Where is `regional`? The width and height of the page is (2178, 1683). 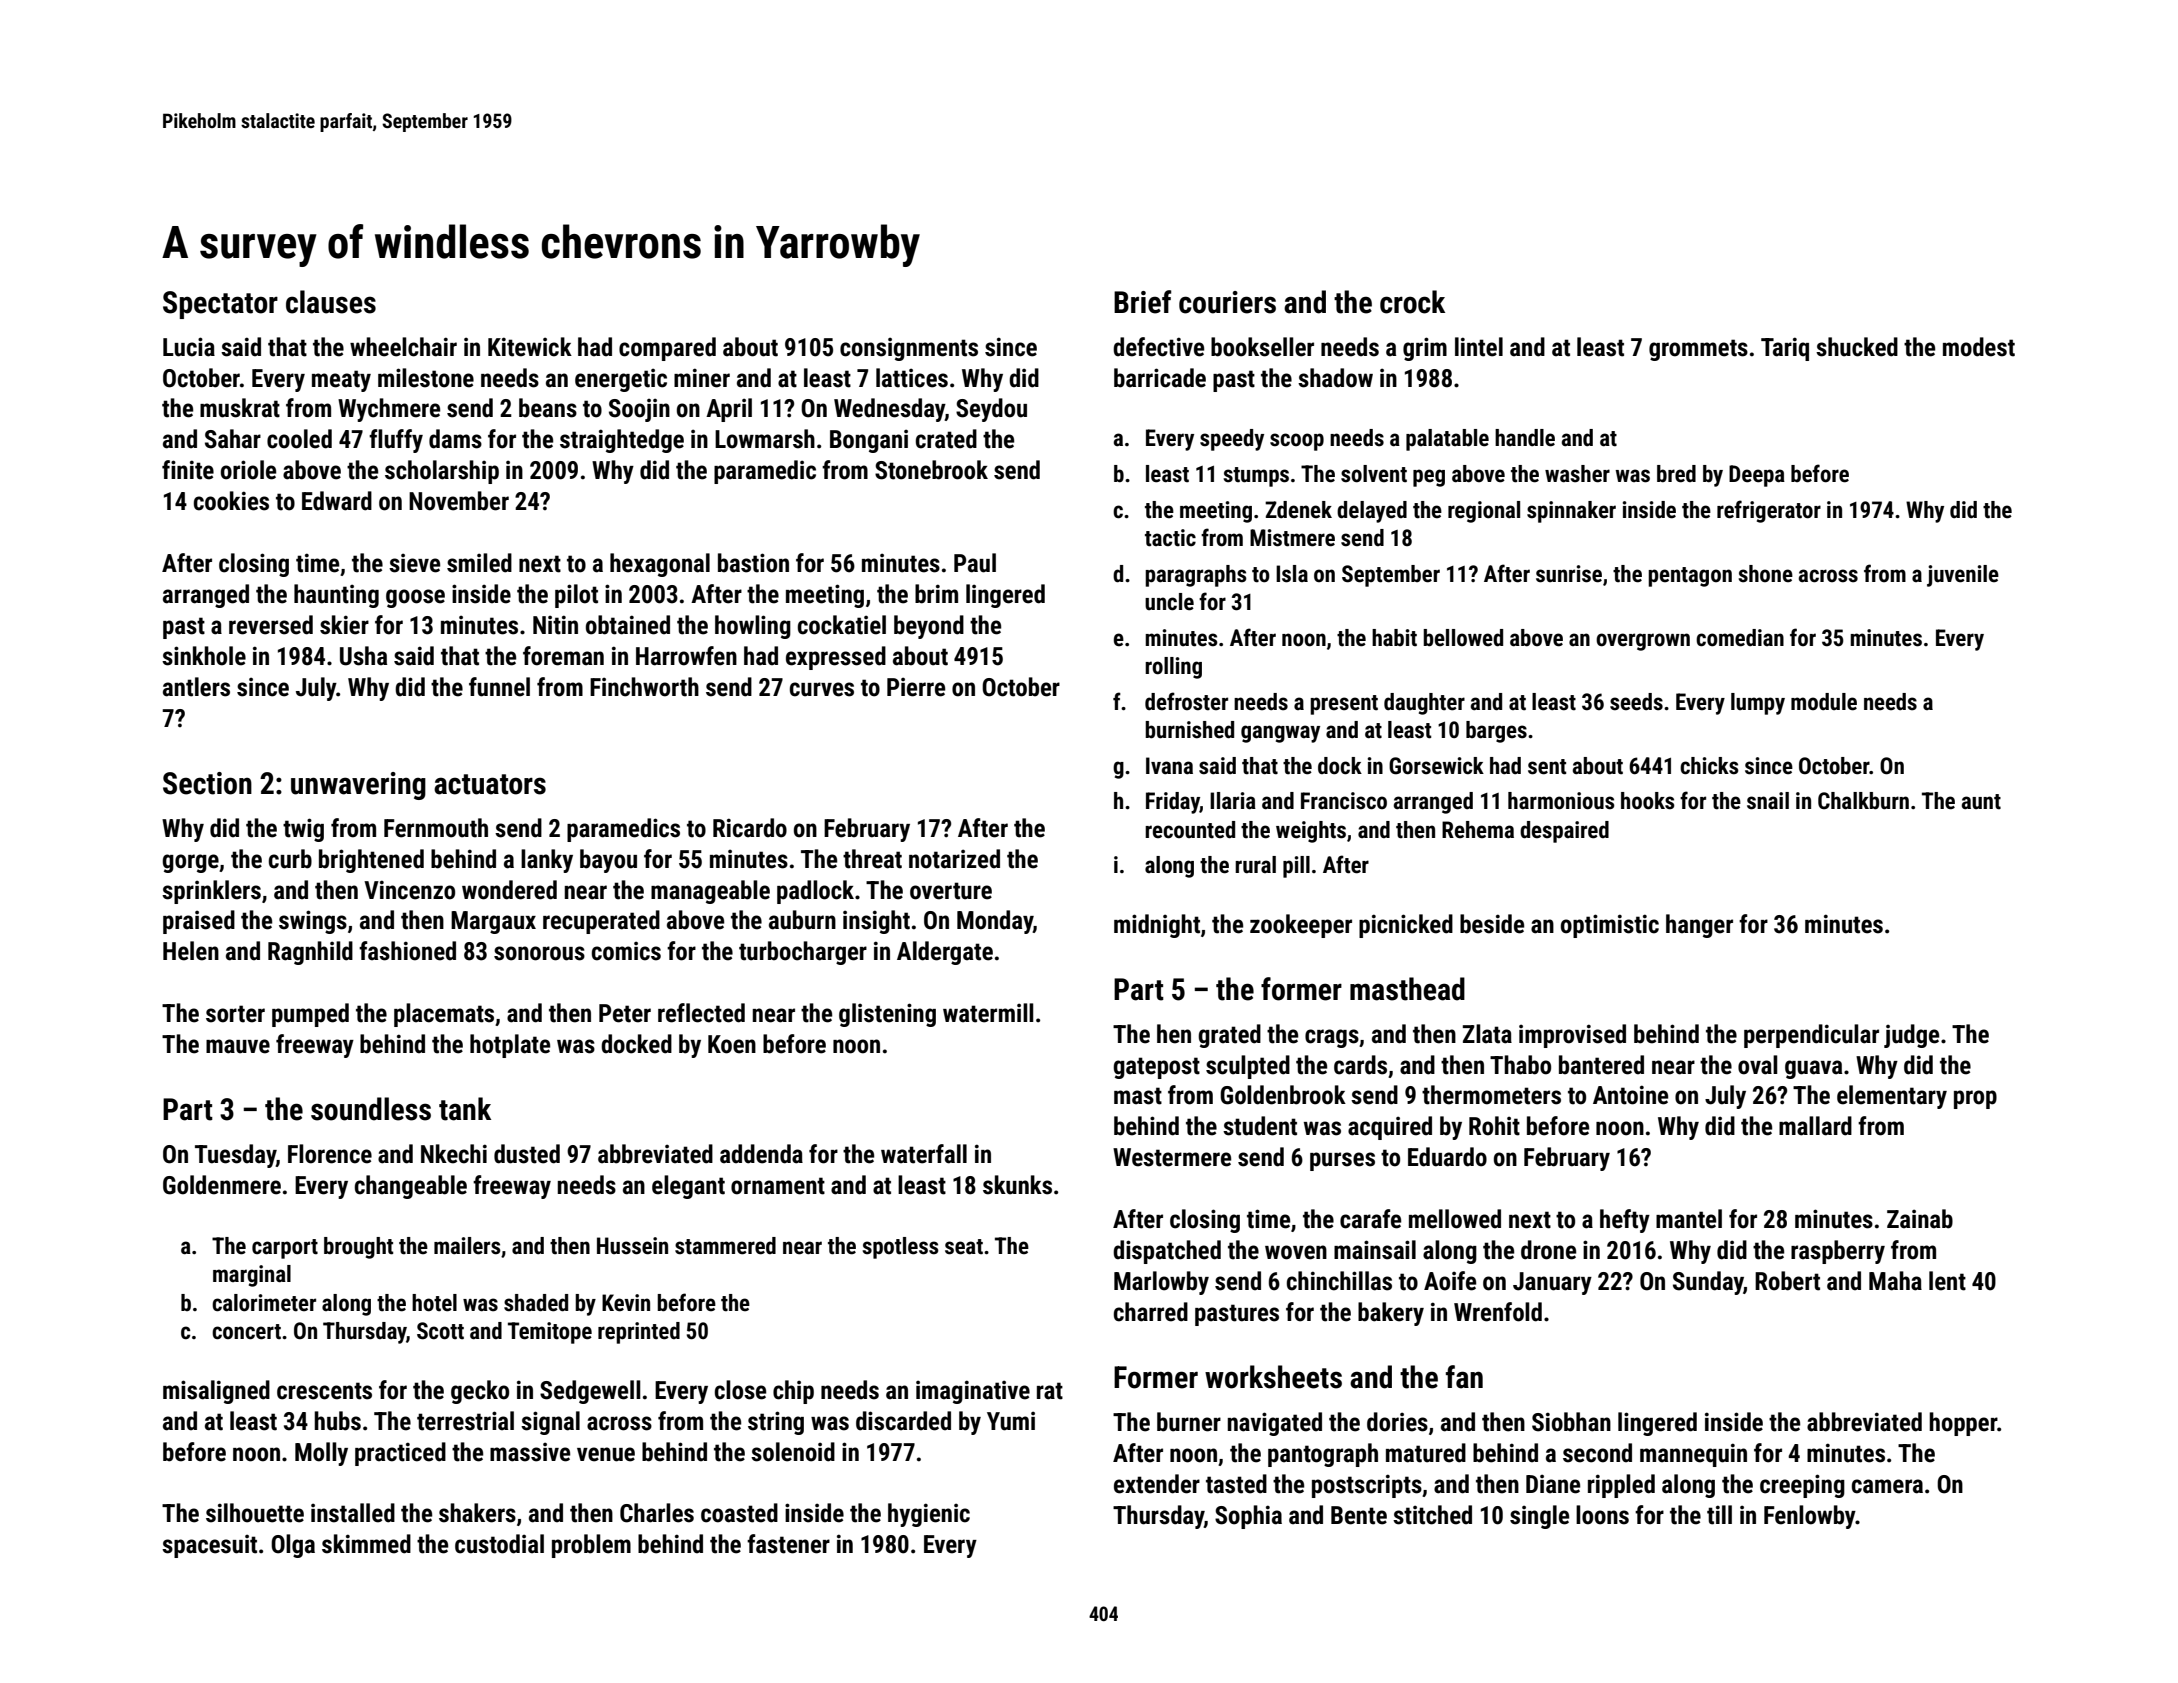
regional is located at coordinates (1484, 512).
